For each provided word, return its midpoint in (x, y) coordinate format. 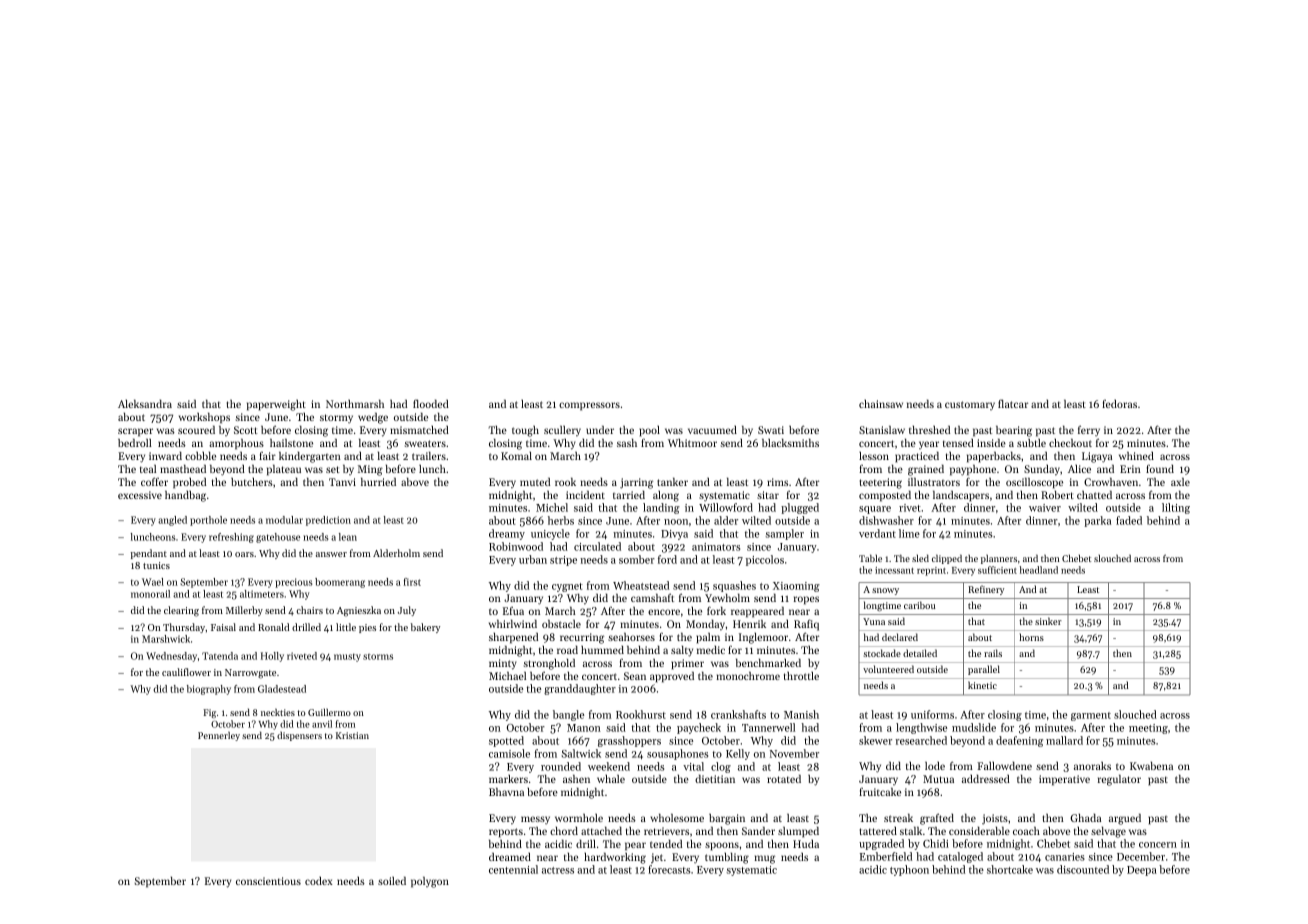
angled (172, 521)
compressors (589, 406)
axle (1180, 482)
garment (1091, 716)
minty (503, 664)
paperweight (276, 405)
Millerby (244, 611)
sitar (768, 495)
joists (995, 819)
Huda (806, 844)
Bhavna (506, 792)
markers (508, 779)
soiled (392, 881)
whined (1136, 456)
